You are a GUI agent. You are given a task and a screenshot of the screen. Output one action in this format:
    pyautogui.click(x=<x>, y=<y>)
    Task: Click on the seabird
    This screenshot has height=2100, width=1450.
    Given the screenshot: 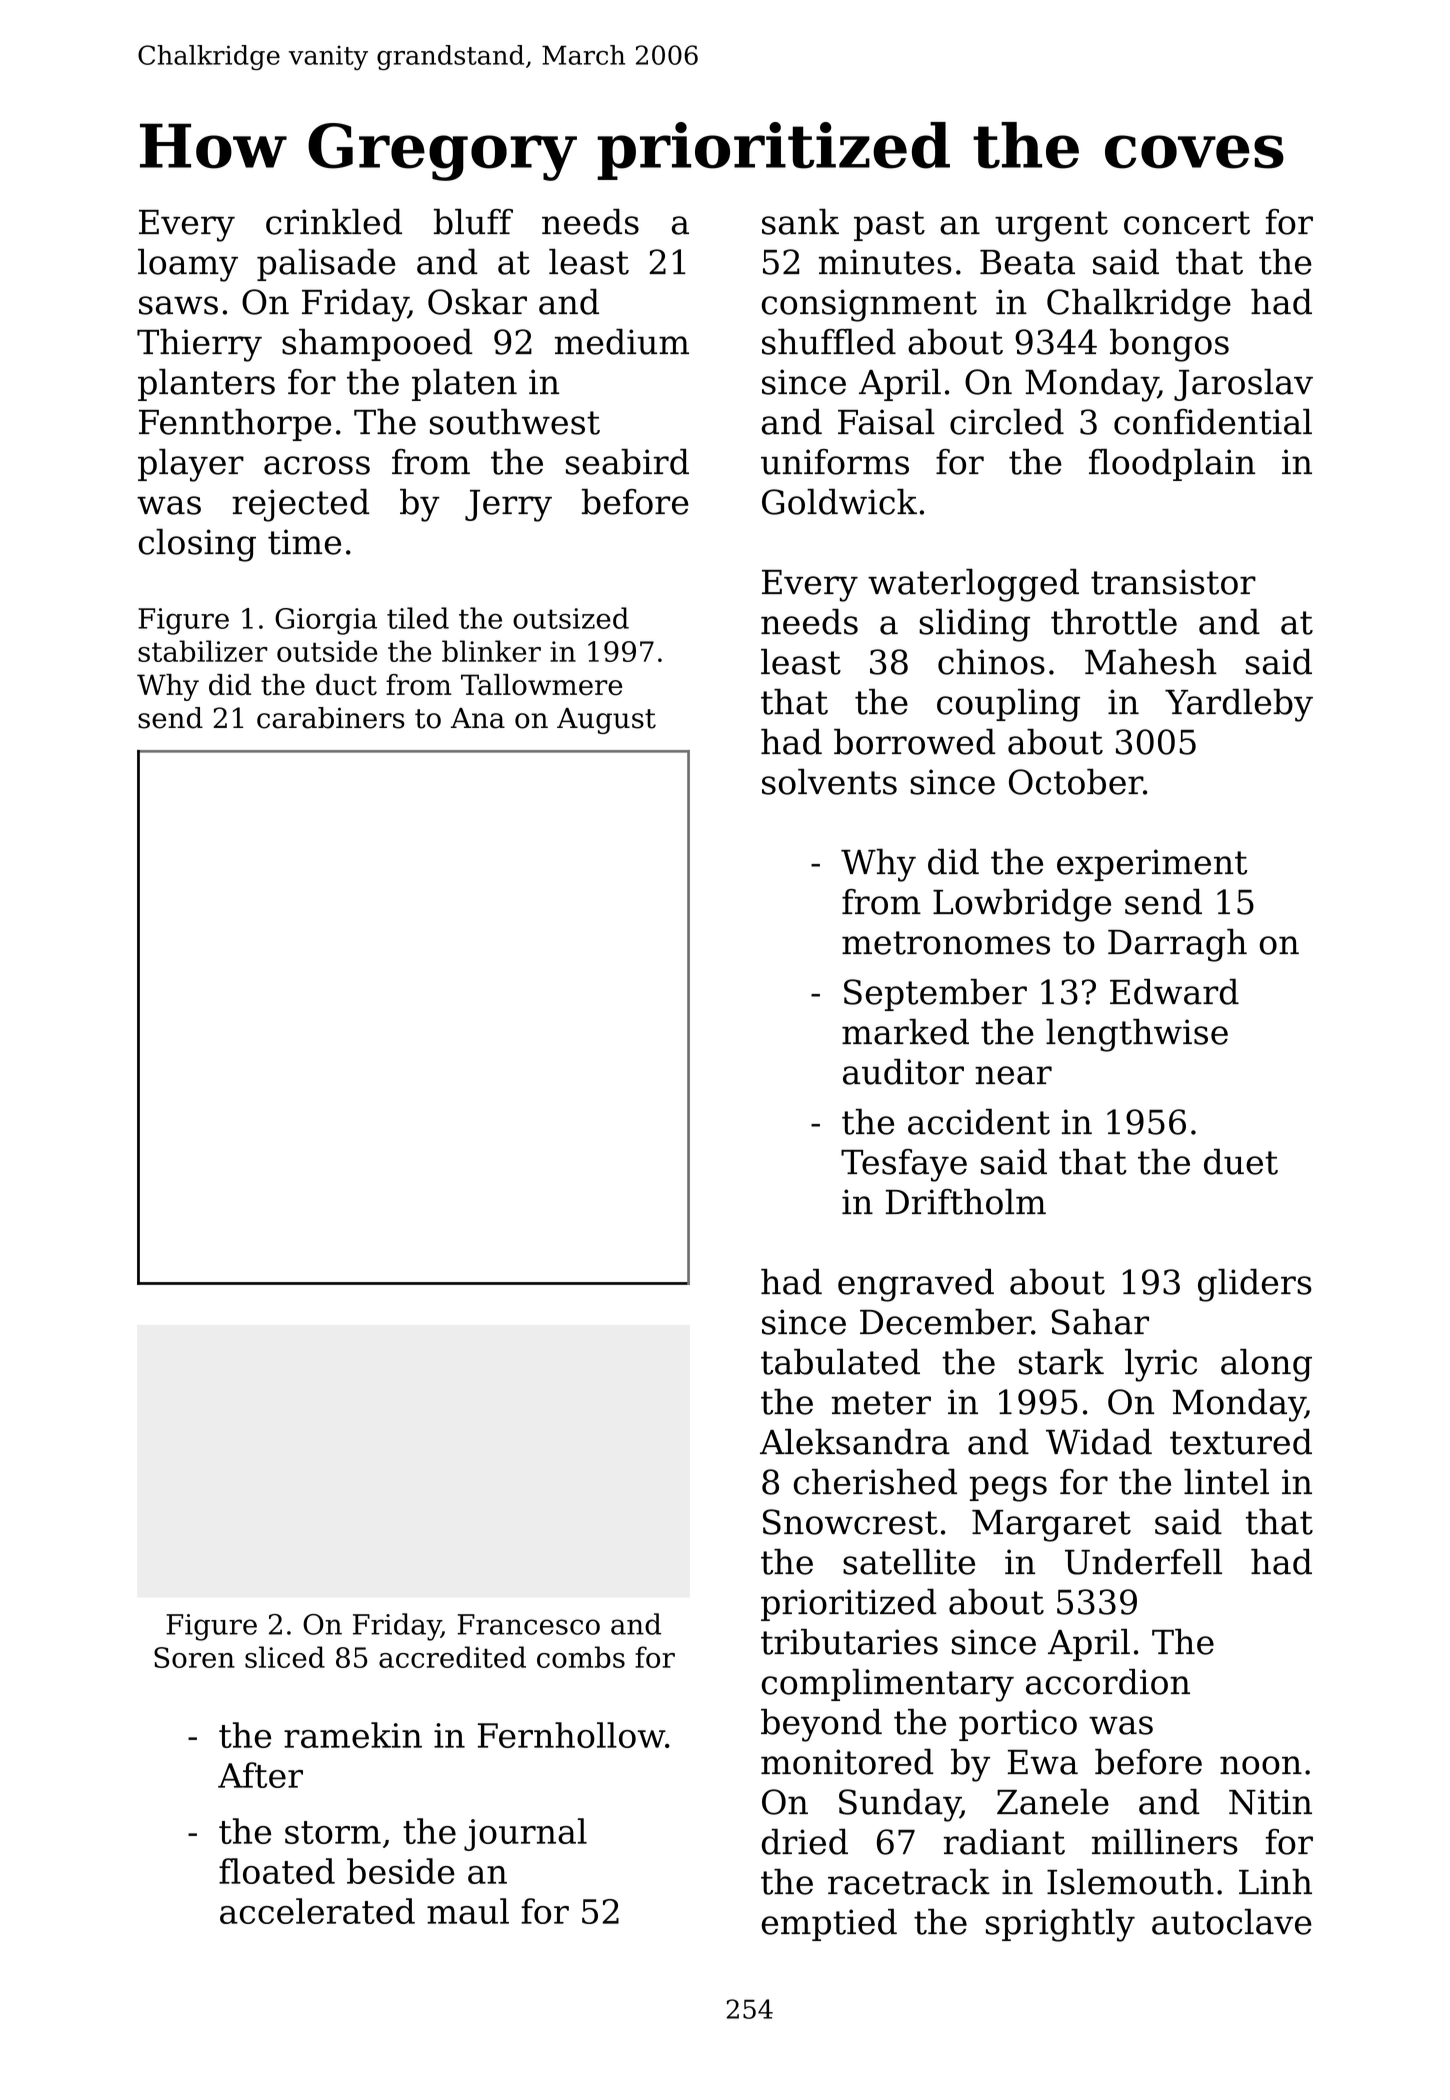 What is the action you would take?
    pyautogui.click(x=627, y=462)
